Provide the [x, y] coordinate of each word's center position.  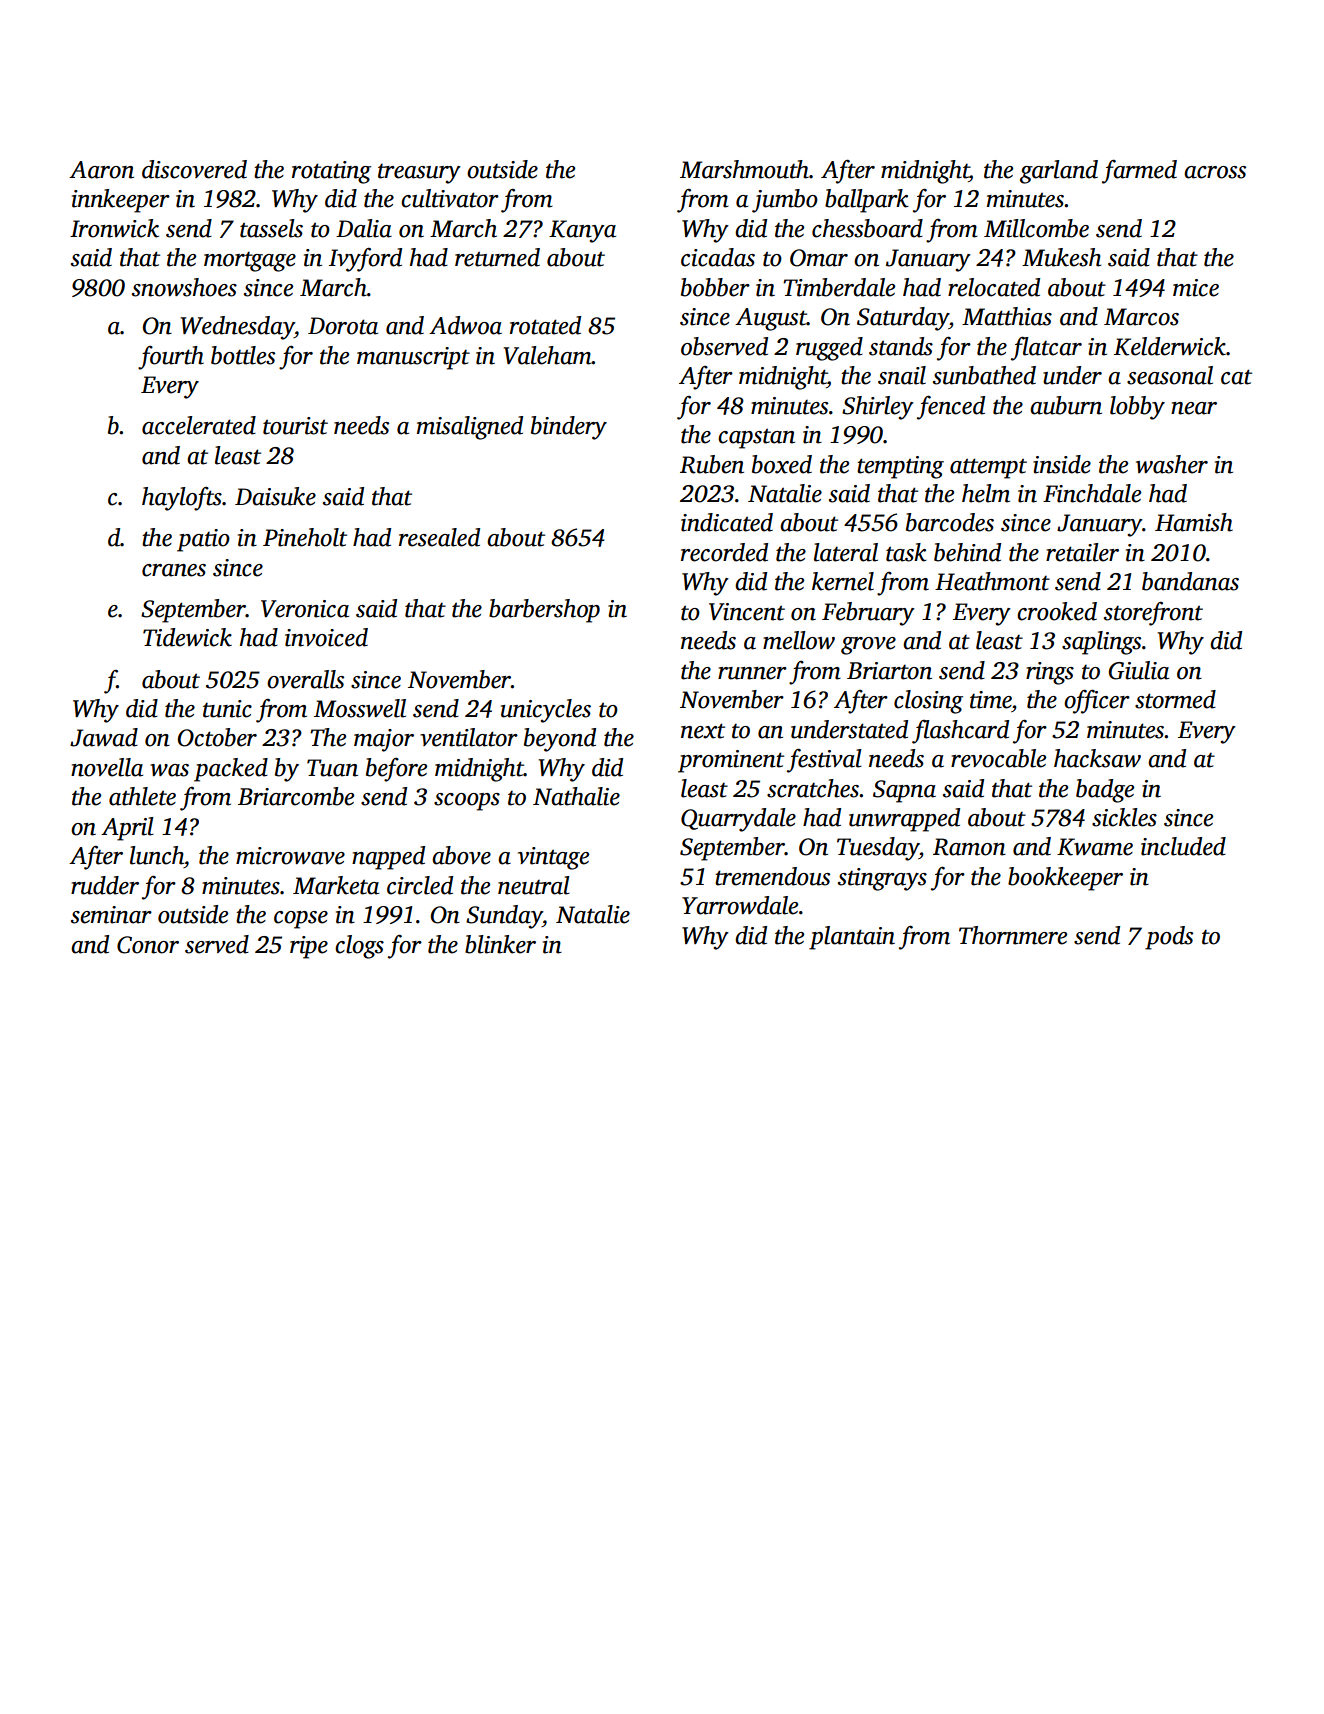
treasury [419, 173]
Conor [148, 945]
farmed [1139, 171]
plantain [852, 938]
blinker [500, 944]
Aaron [101, 170]
